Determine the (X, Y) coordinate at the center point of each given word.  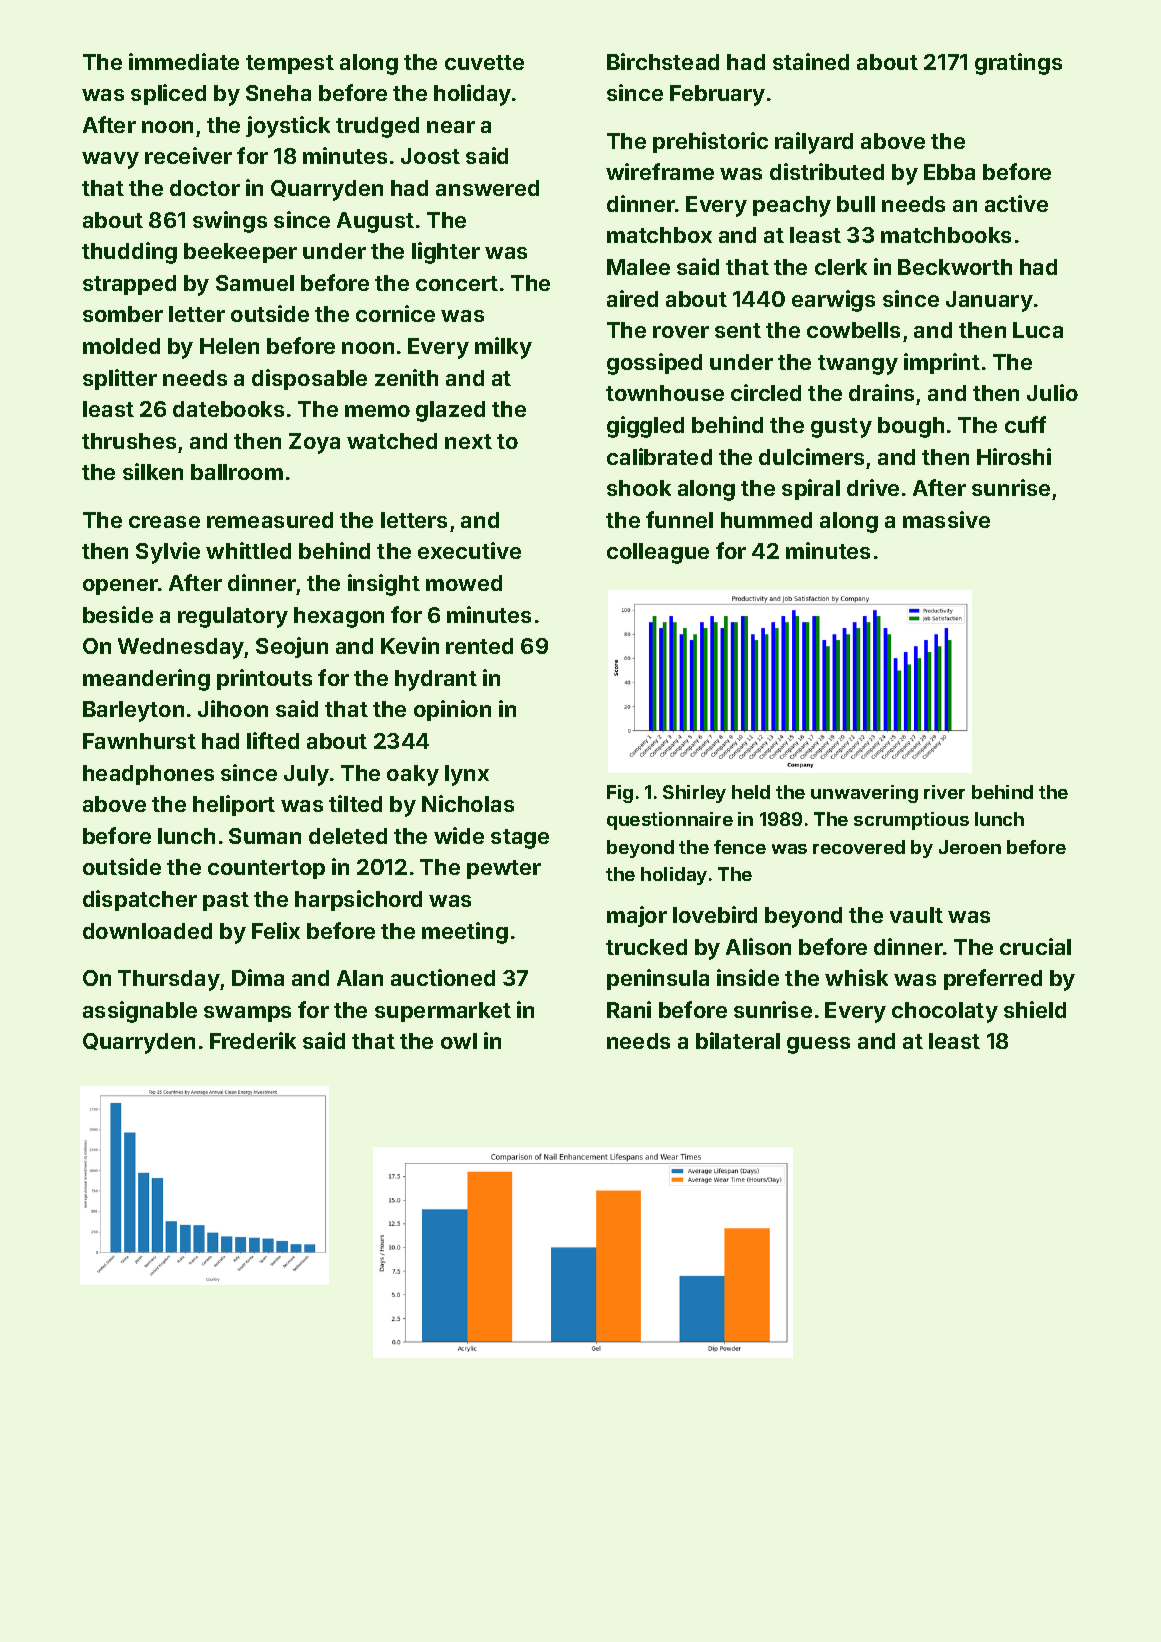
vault (916, 915)
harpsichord (358, 900)
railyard (814, 143)
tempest (290, 64)
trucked (646, 947)
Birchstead (663, 61)
